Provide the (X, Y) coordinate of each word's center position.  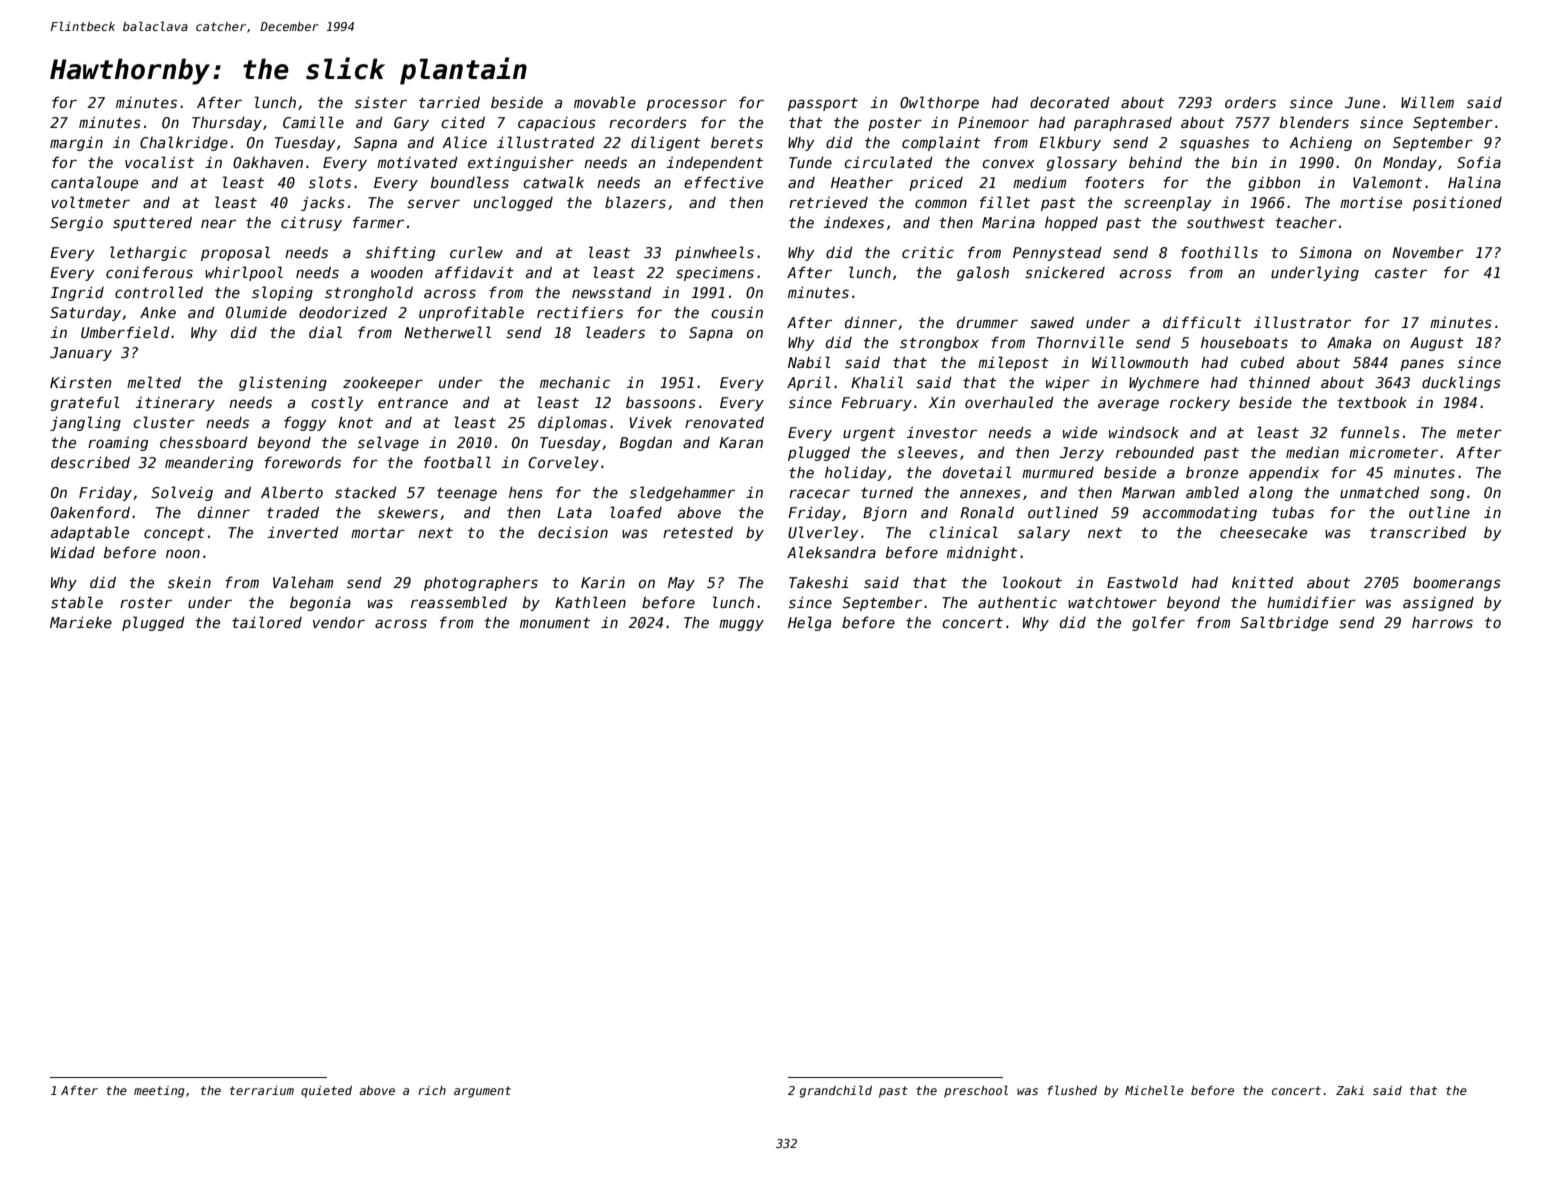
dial (325, 332)
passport (823, 104)
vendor (339, 622)
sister (381, 102)
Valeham (303, 582)
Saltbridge (1284, 623)
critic (928, 252)
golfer (1158, 623)
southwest (1226, 222)
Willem (1427, 102)
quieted (326, 1092)
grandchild (835, 1091)
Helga (809, 623)
